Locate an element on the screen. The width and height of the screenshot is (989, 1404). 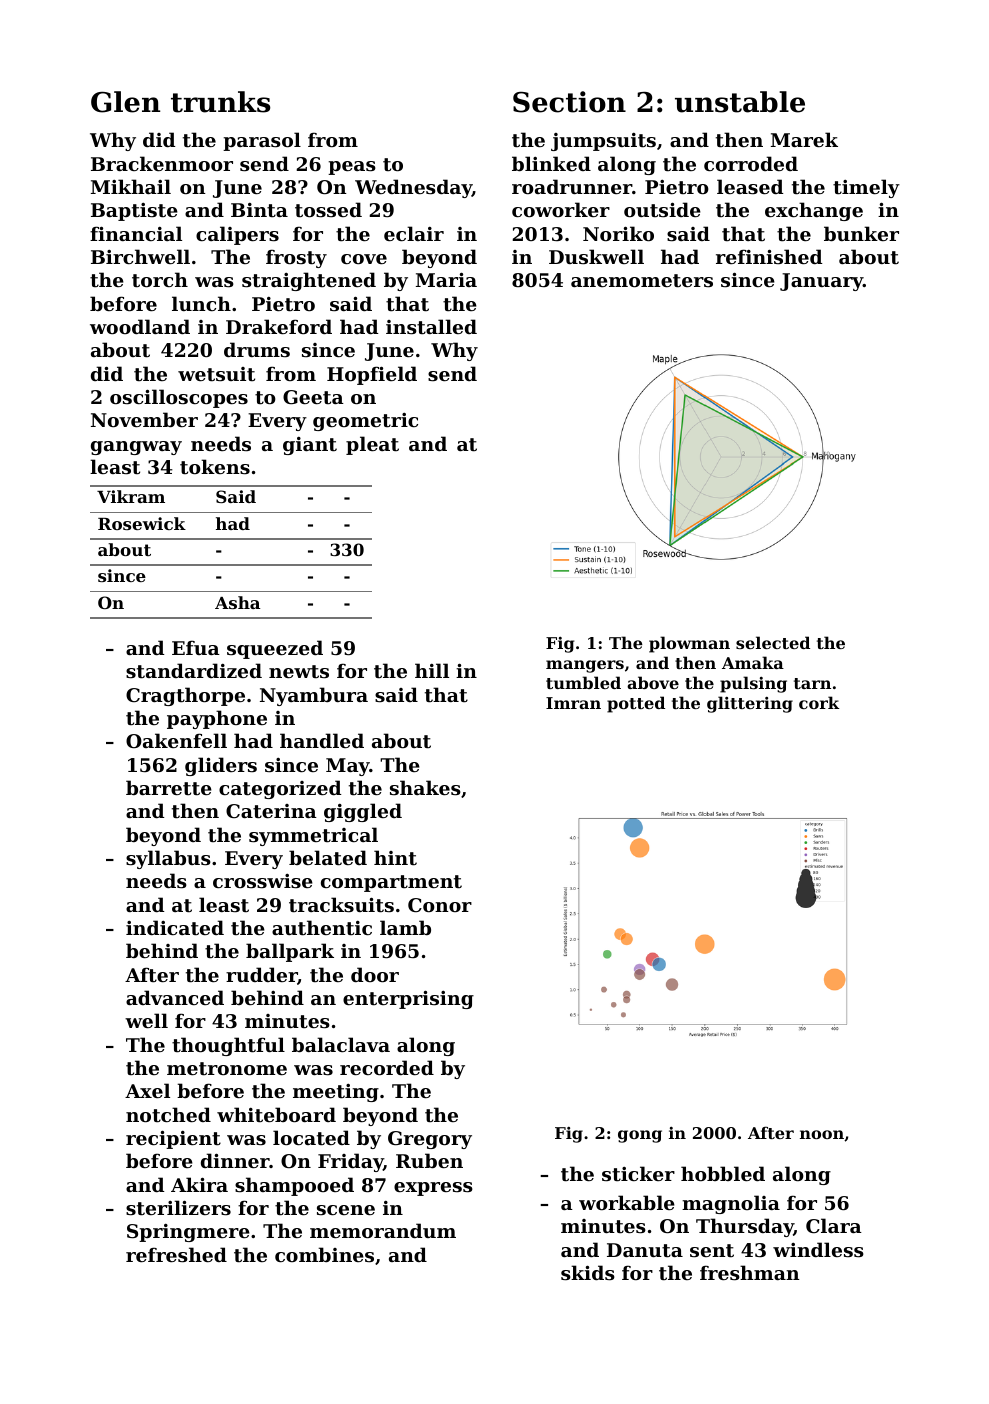
jumpsuits is located at coordinates (603, 142).
